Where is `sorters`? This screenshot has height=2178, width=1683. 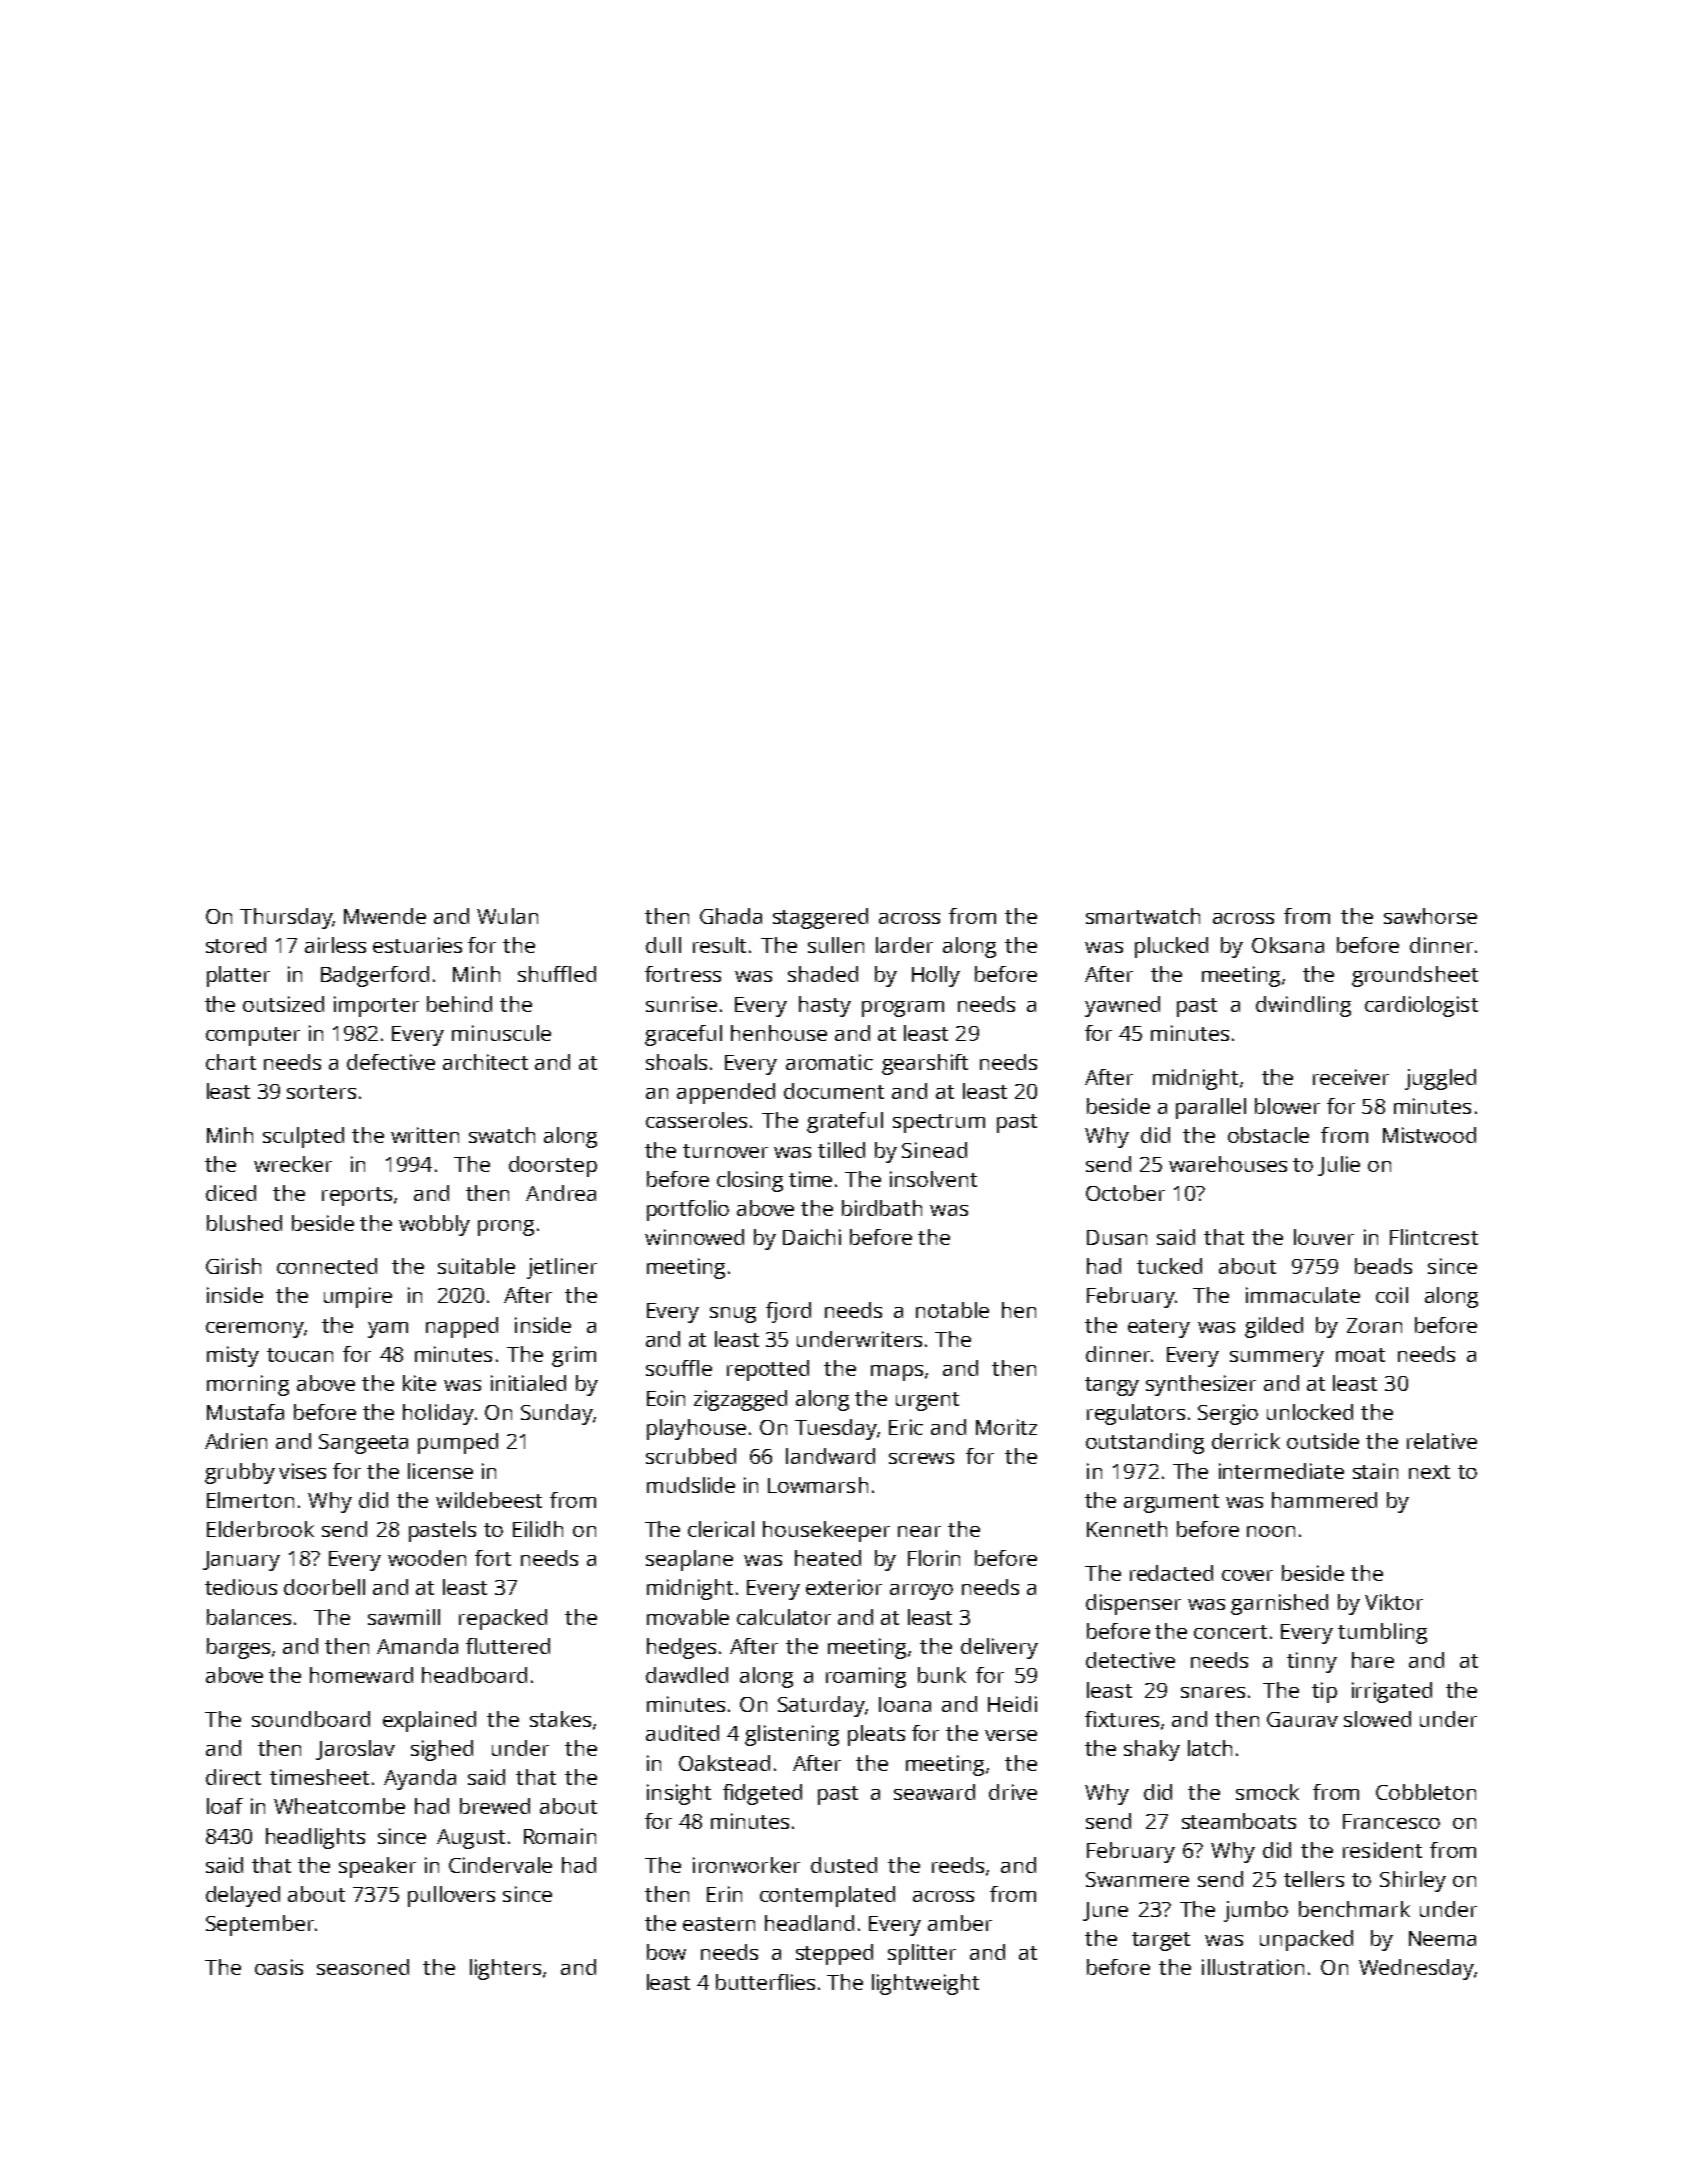 sorters is located at coordinates (321, 1092).
